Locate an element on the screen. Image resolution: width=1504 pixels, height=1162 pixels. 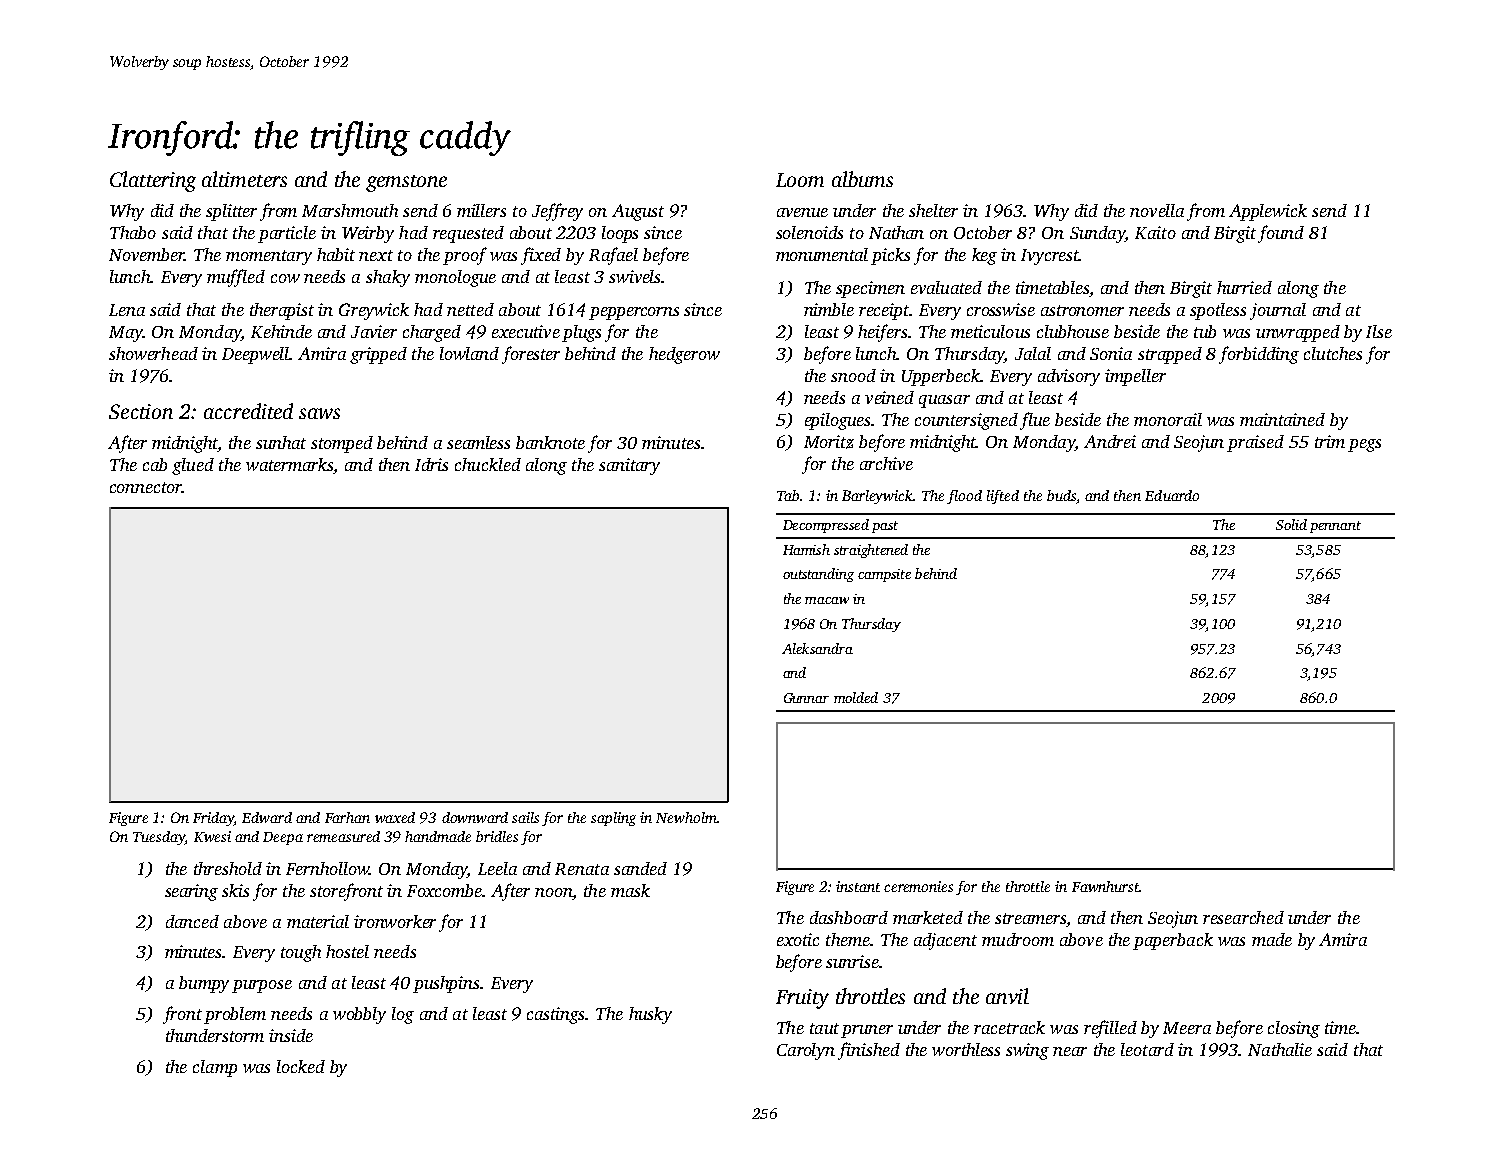
Moritz is located at coordinates (829, 442).
